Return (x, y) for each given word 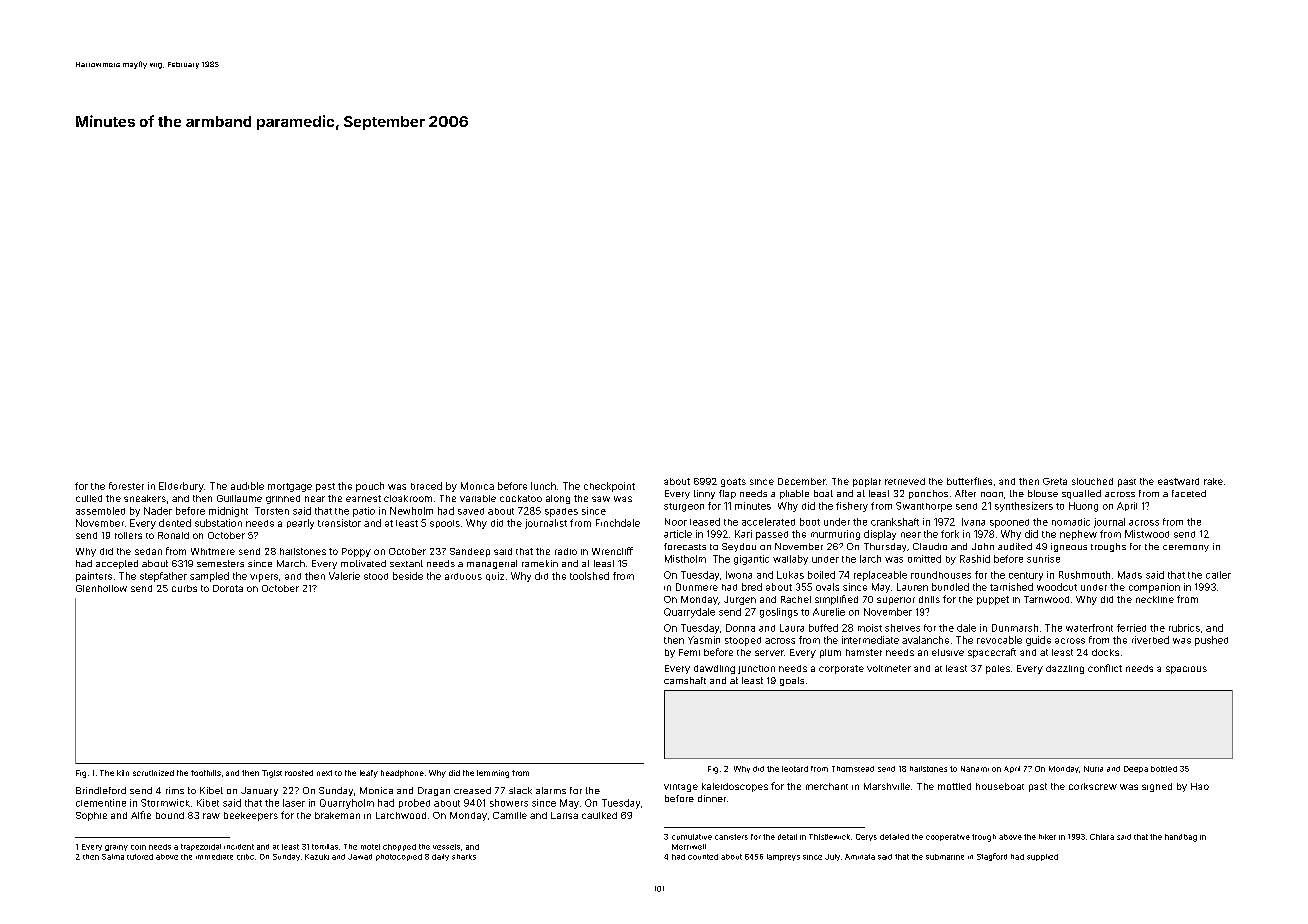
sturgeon (684, 507)
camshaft (685, 680)
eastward (1178, 481)
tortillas (325, 847)
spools (445, 524)
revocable (999, 640)
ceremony (1186, 548)
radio (566, 551)
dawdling (714, 669)
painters (94, 577)
